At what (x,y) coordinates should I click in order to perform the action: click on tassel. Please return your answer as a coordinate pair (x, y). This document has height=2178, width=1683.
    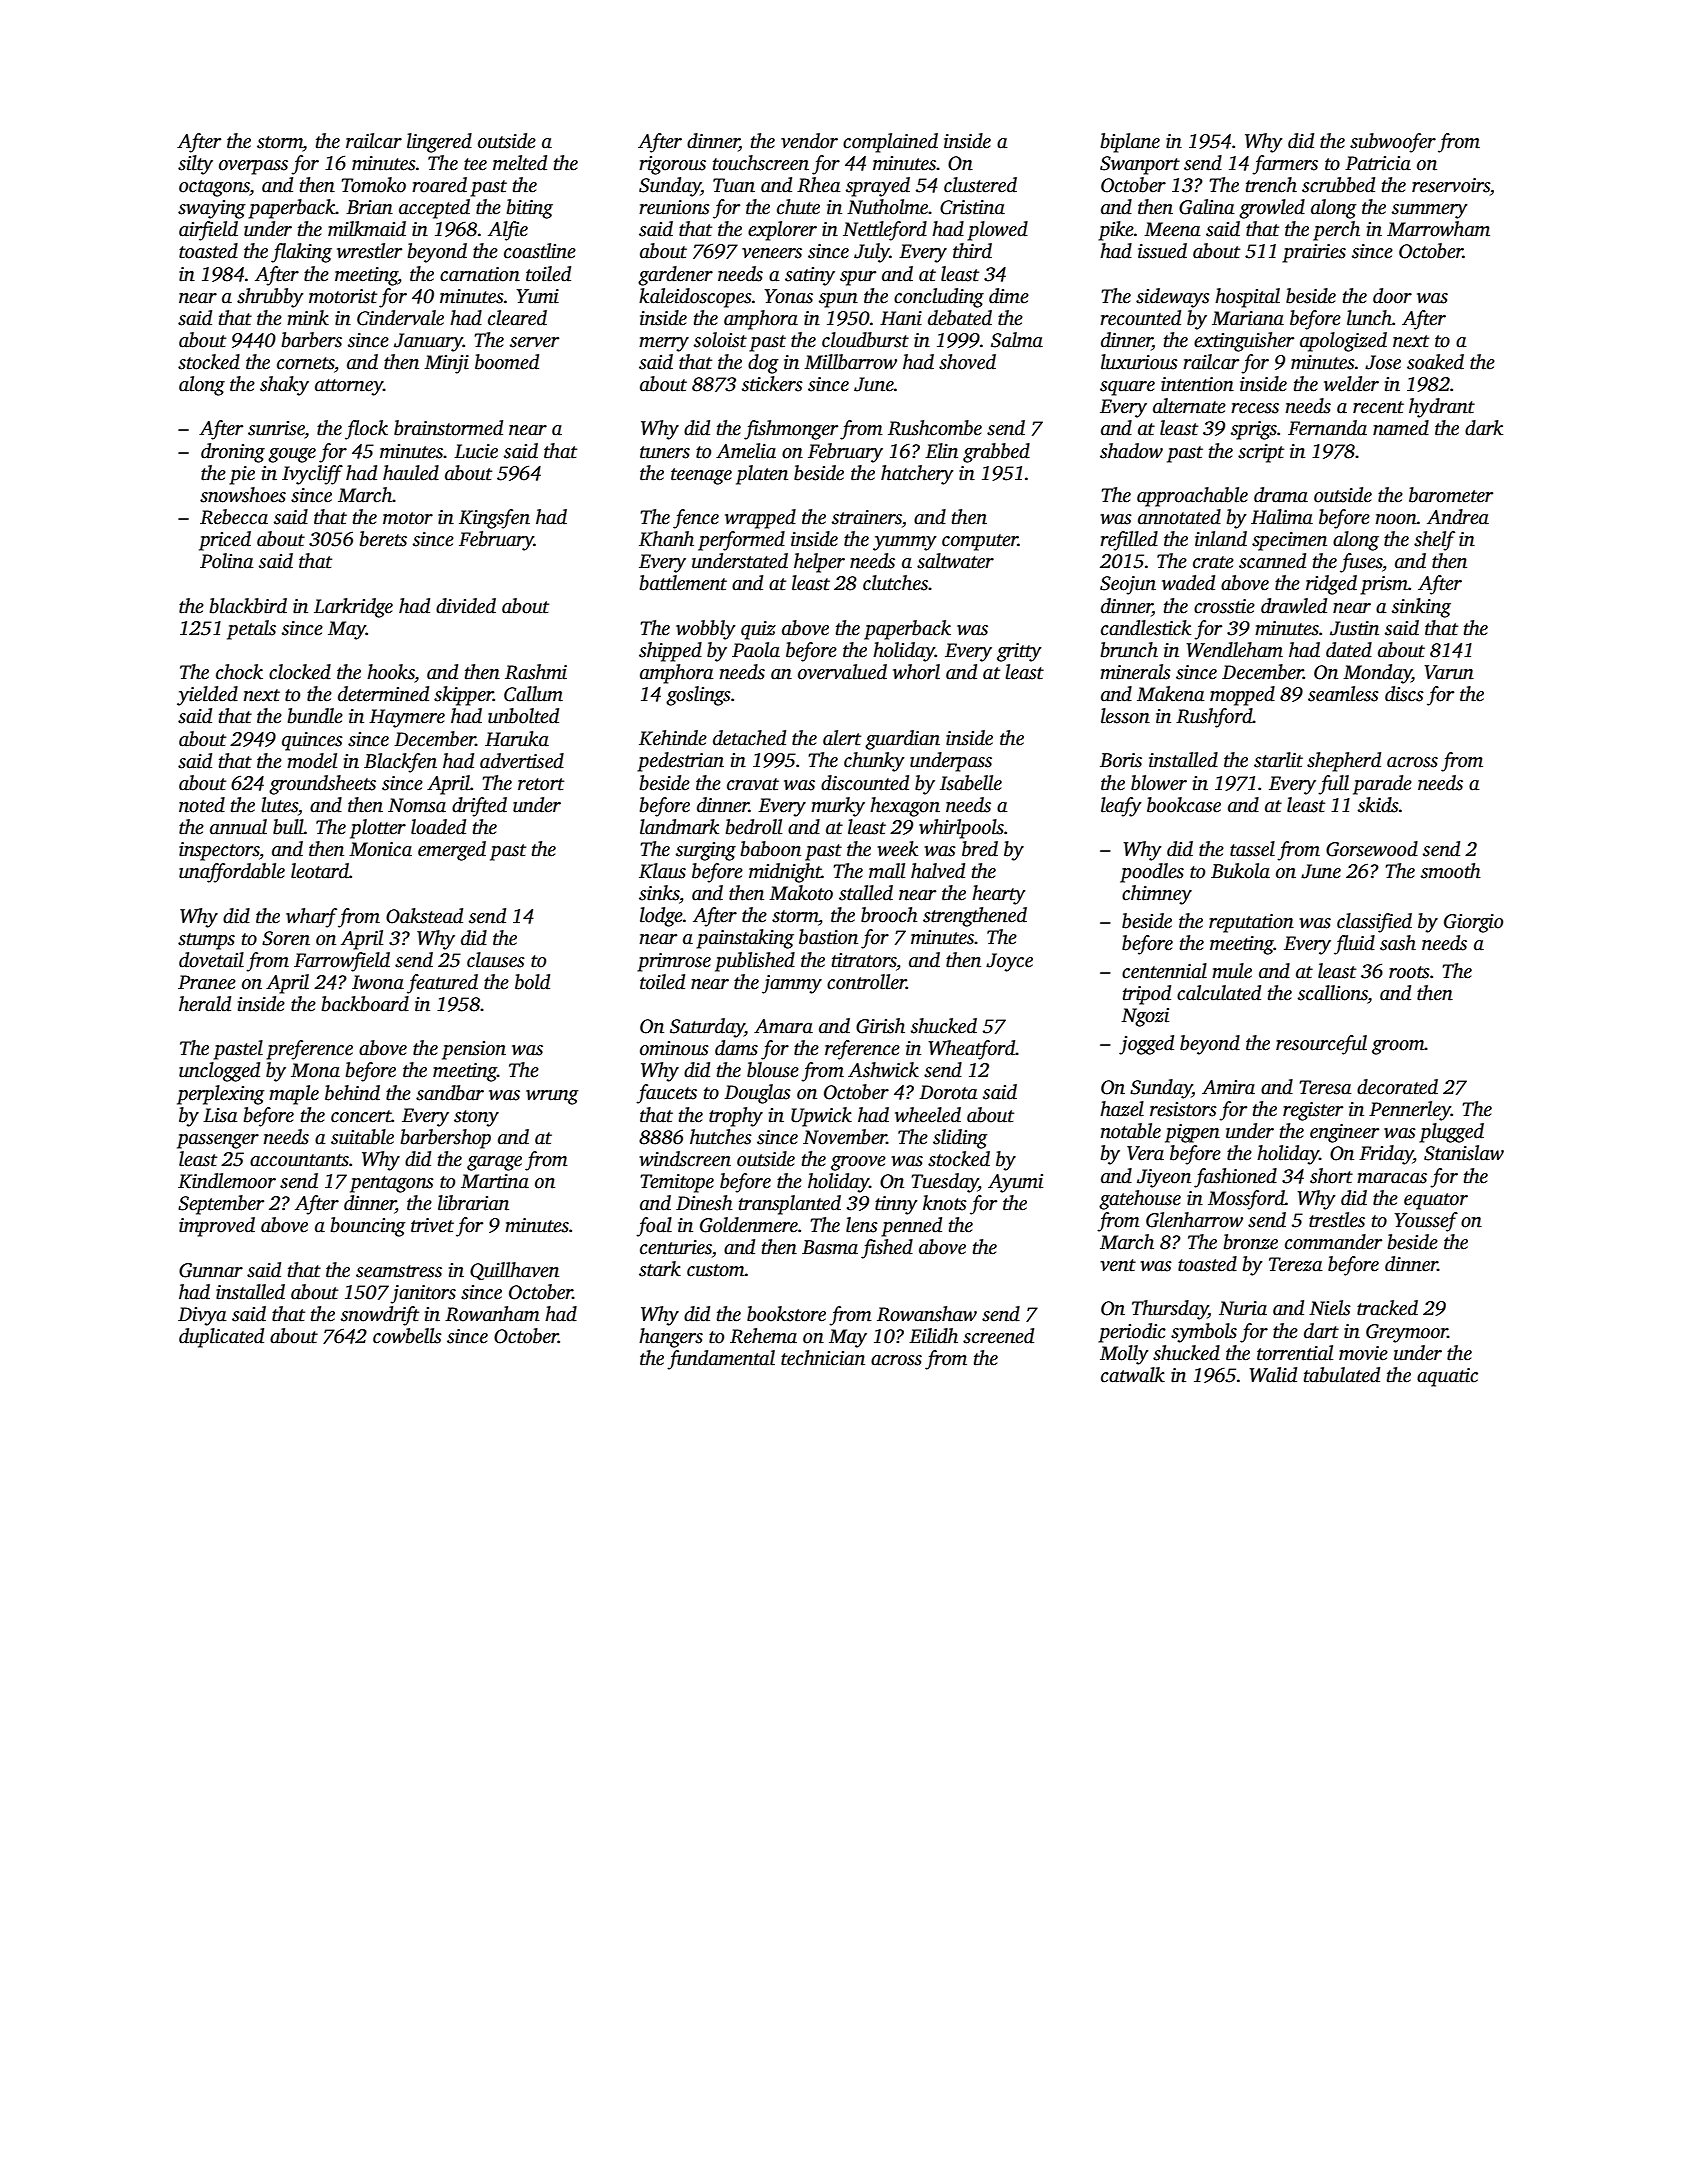
    Looking at the image, I should click on (1252, 849).
